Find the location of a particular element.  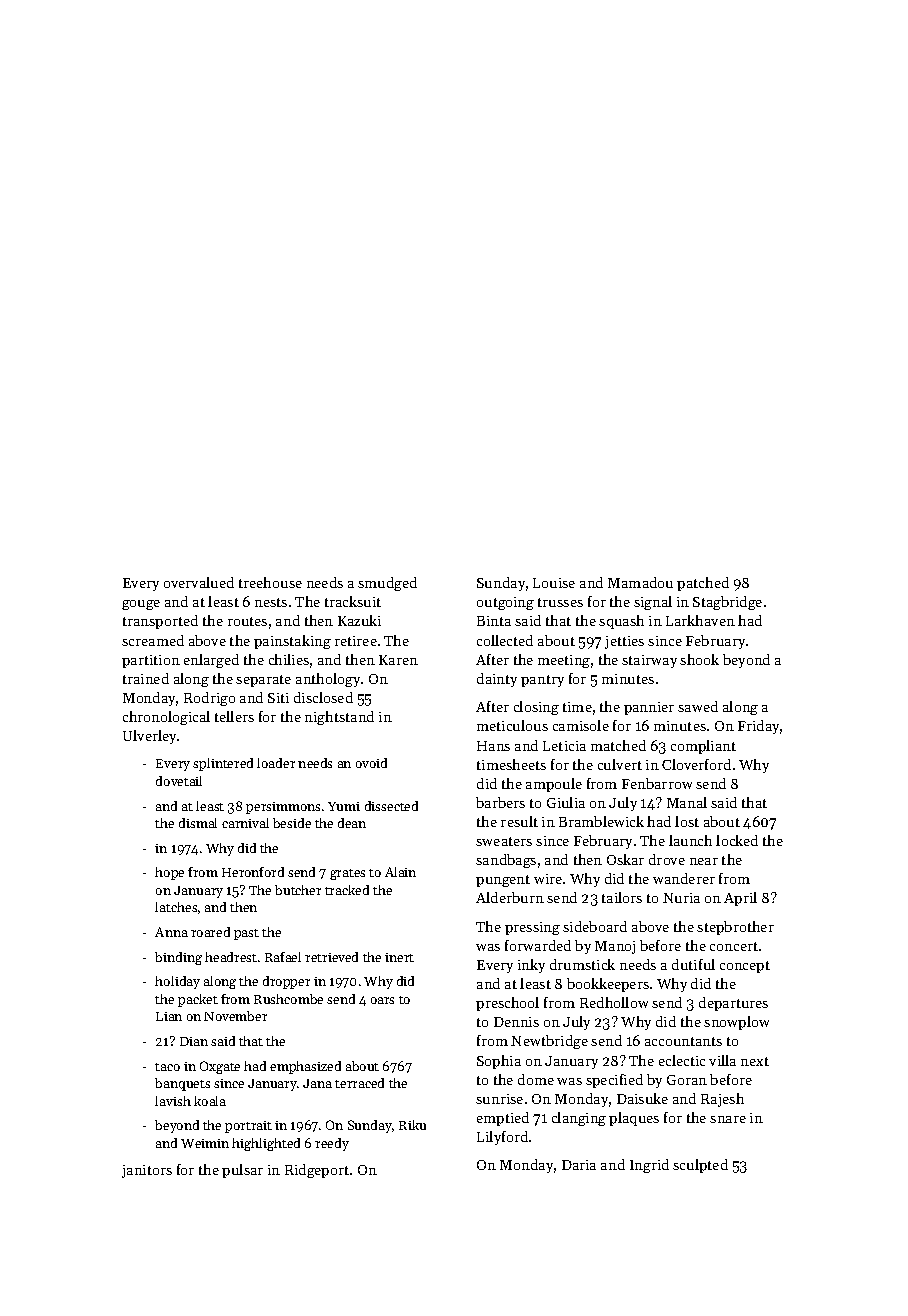

near is located at coordinates (704, 861).
